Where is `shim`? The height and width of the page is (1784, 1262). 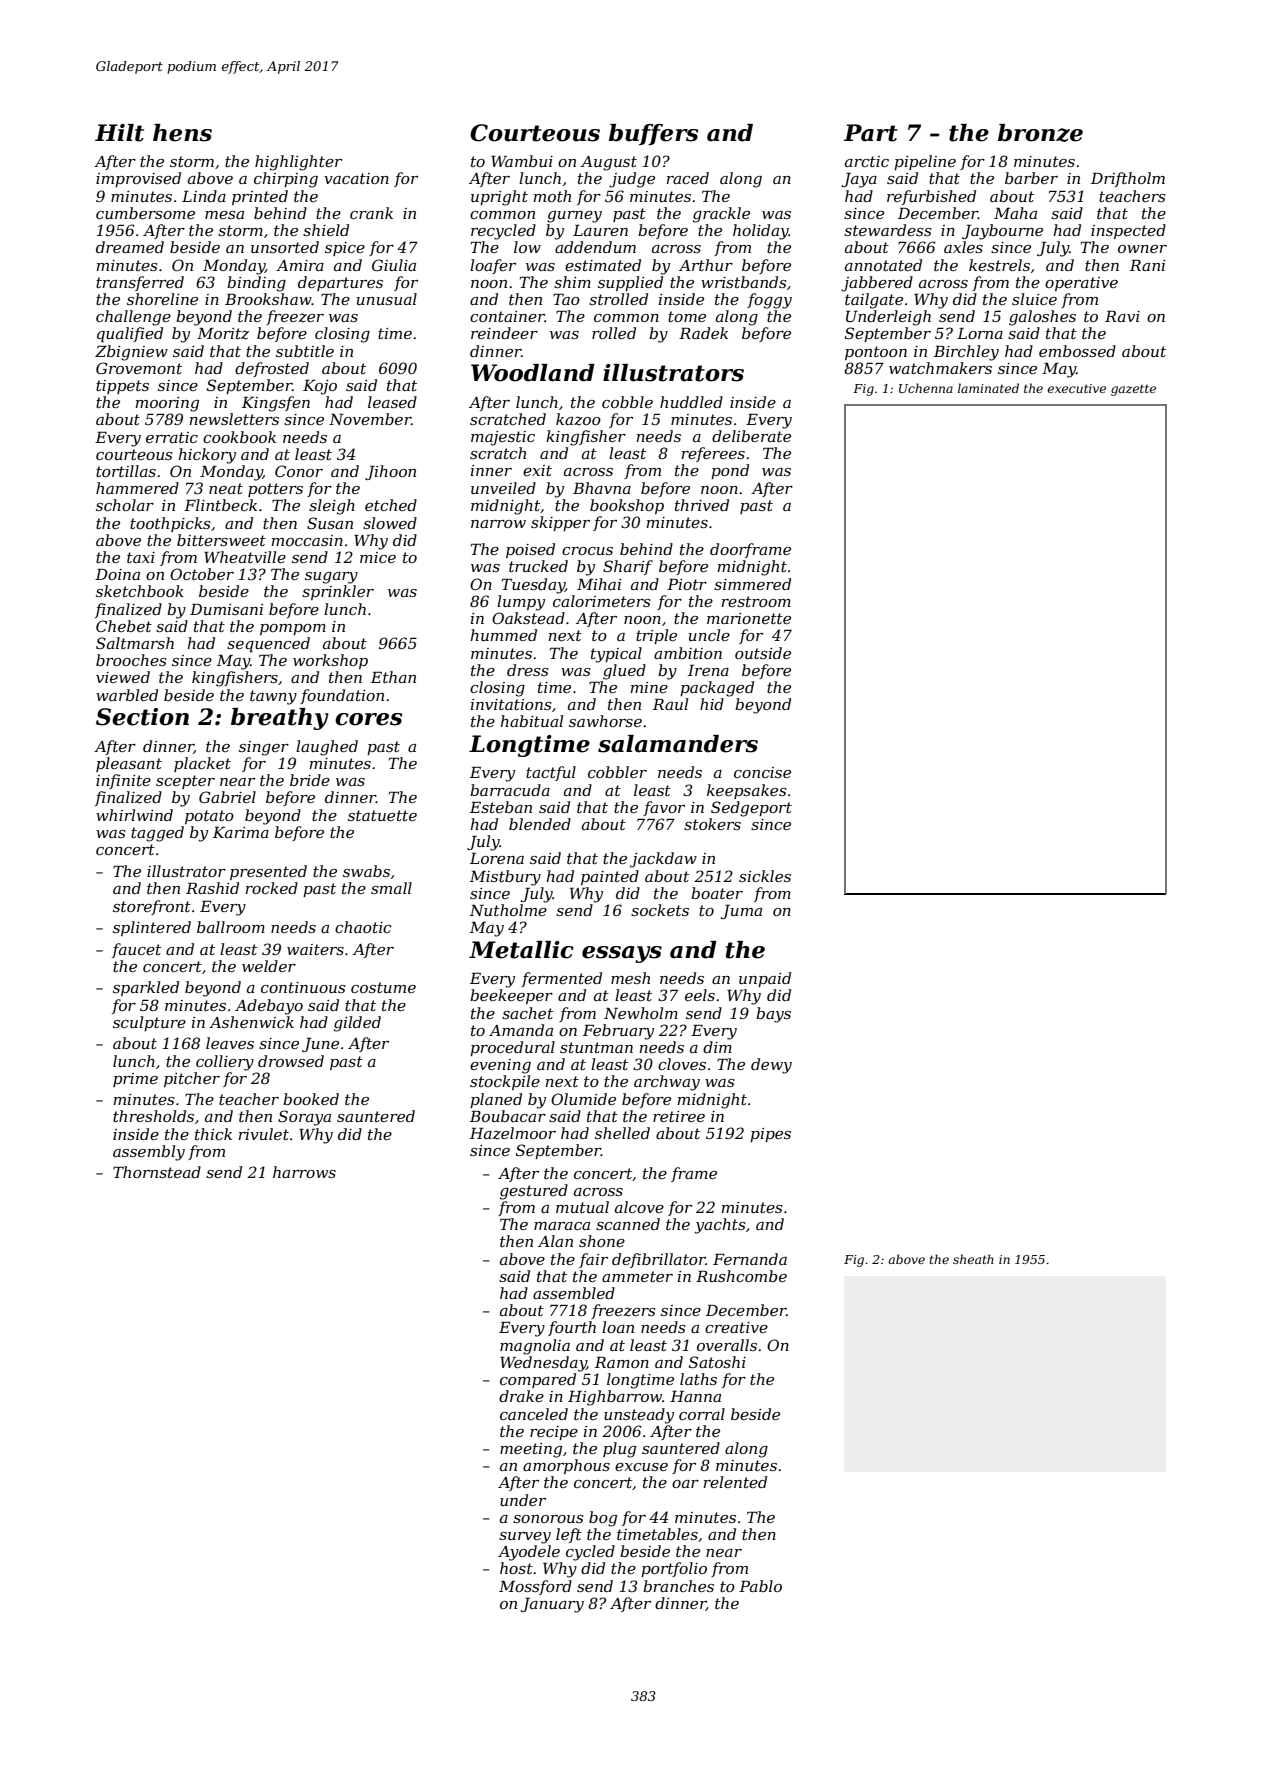
shim is located at coordinates (572, 282).
